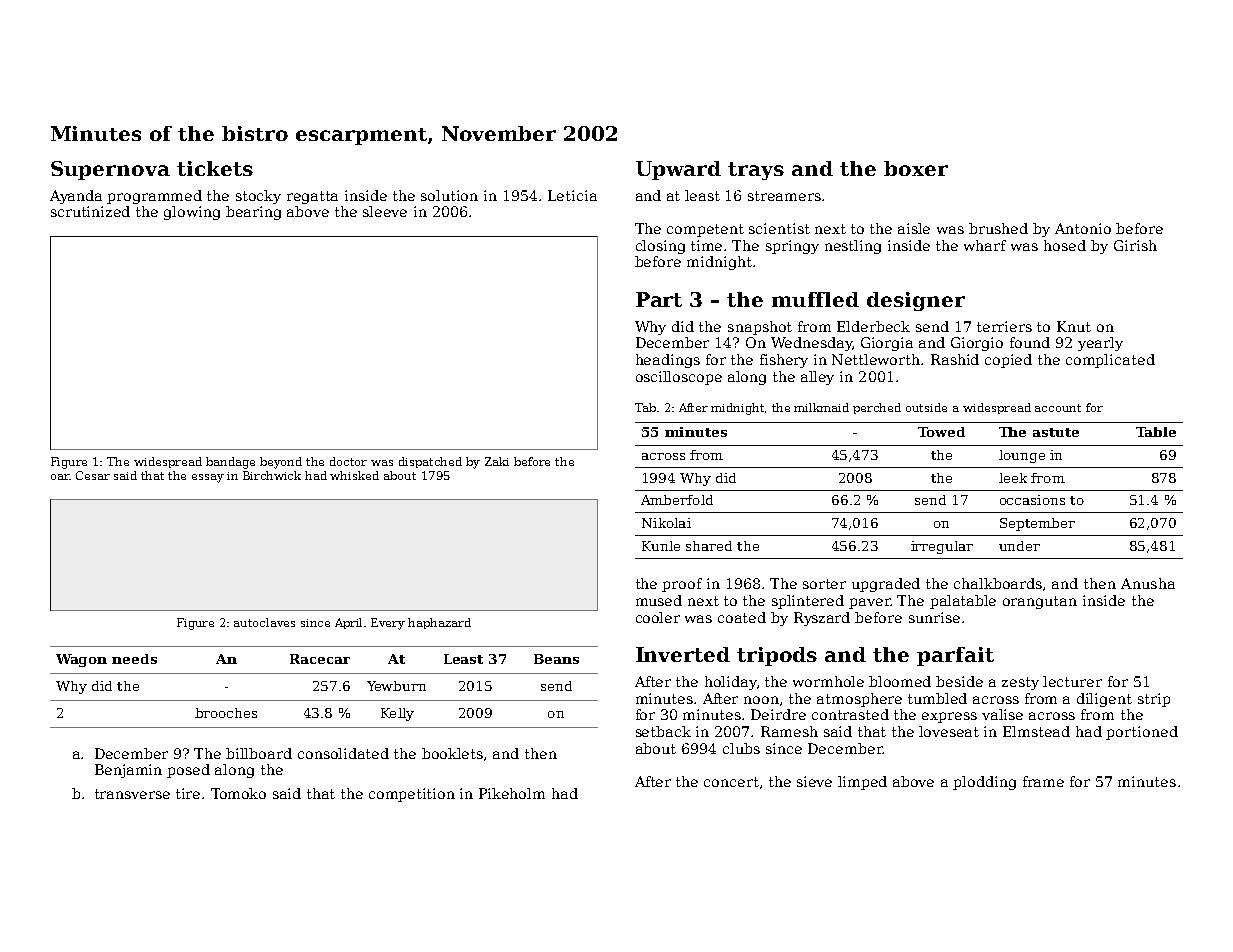  What do you see at coordinates (756, 171) in the screenshot?
I see `trays` at bounding box center [756, 171].
